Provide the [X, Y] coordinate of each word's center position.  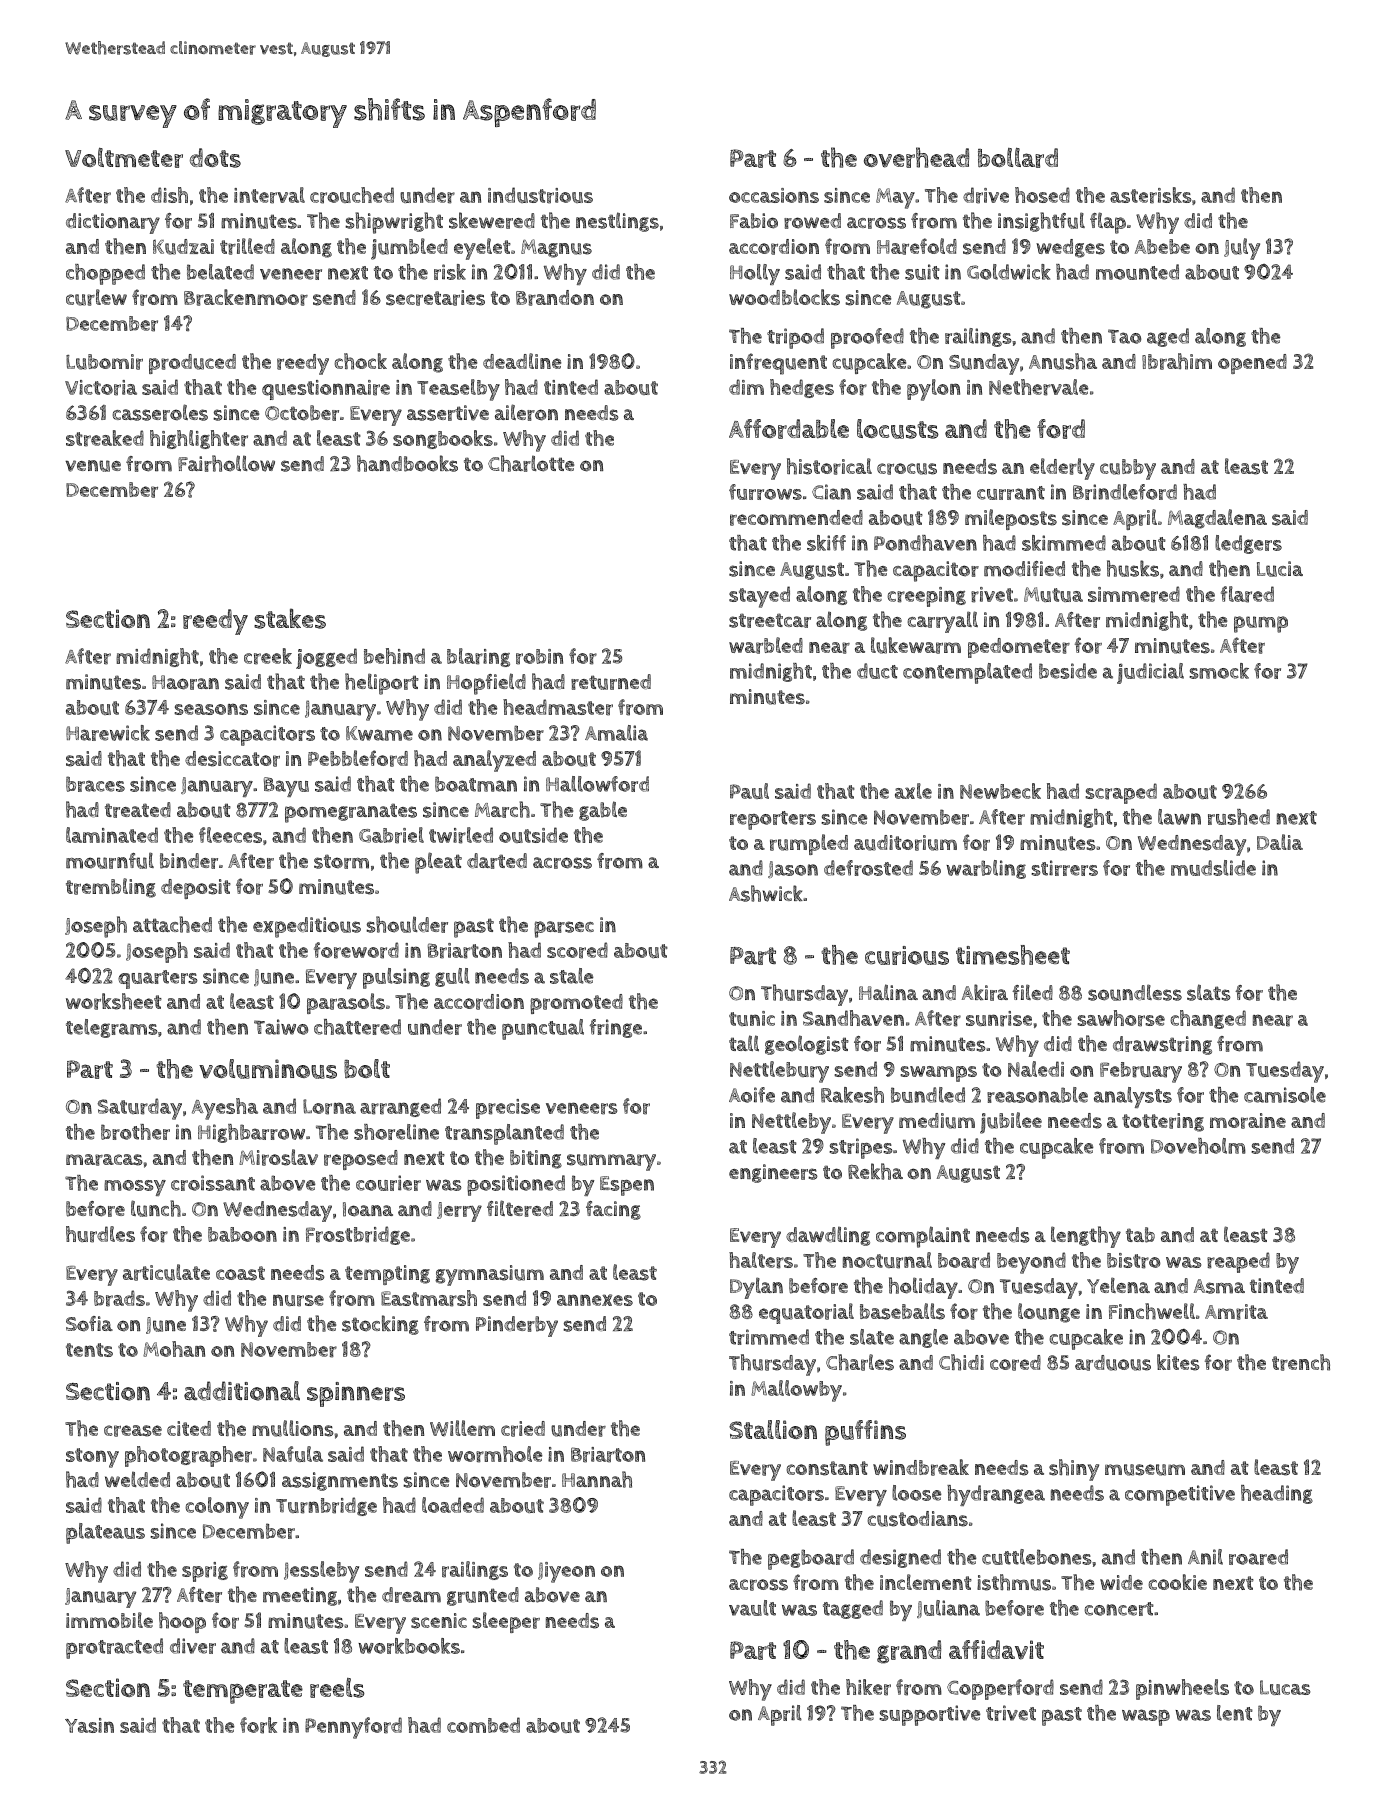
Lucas [1285, 1687]
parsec [564, 929]
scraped [1121, 793]
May [895, 198]
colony [217, 1508]
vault [752, 1608]
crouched [352, 195]
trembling [111, 888]
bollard [1018, 158]
